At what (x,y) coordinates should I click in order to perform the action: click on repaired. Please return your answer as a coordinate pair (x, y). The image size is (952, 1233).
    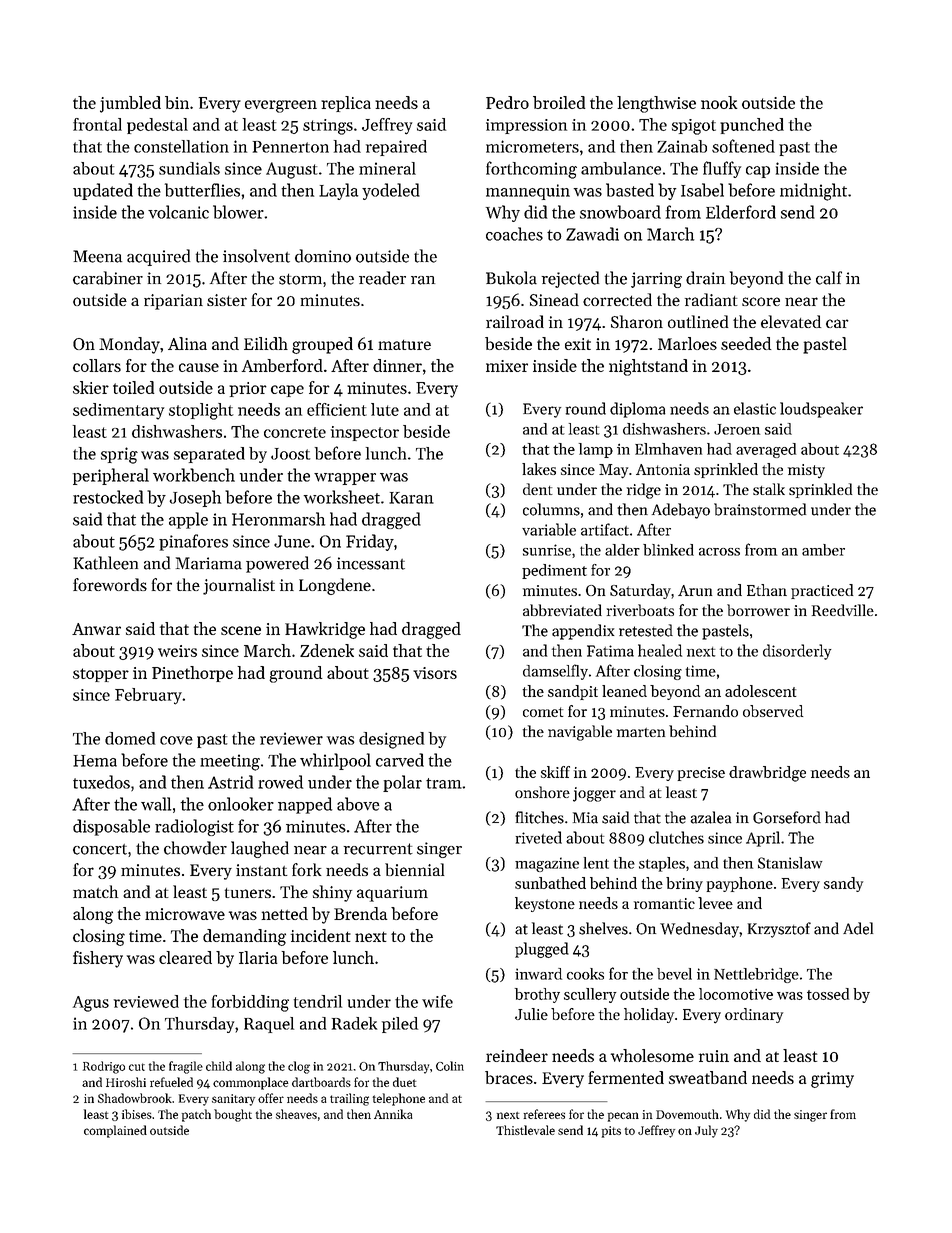
    Looking at the image, I should click on (396, 148).
